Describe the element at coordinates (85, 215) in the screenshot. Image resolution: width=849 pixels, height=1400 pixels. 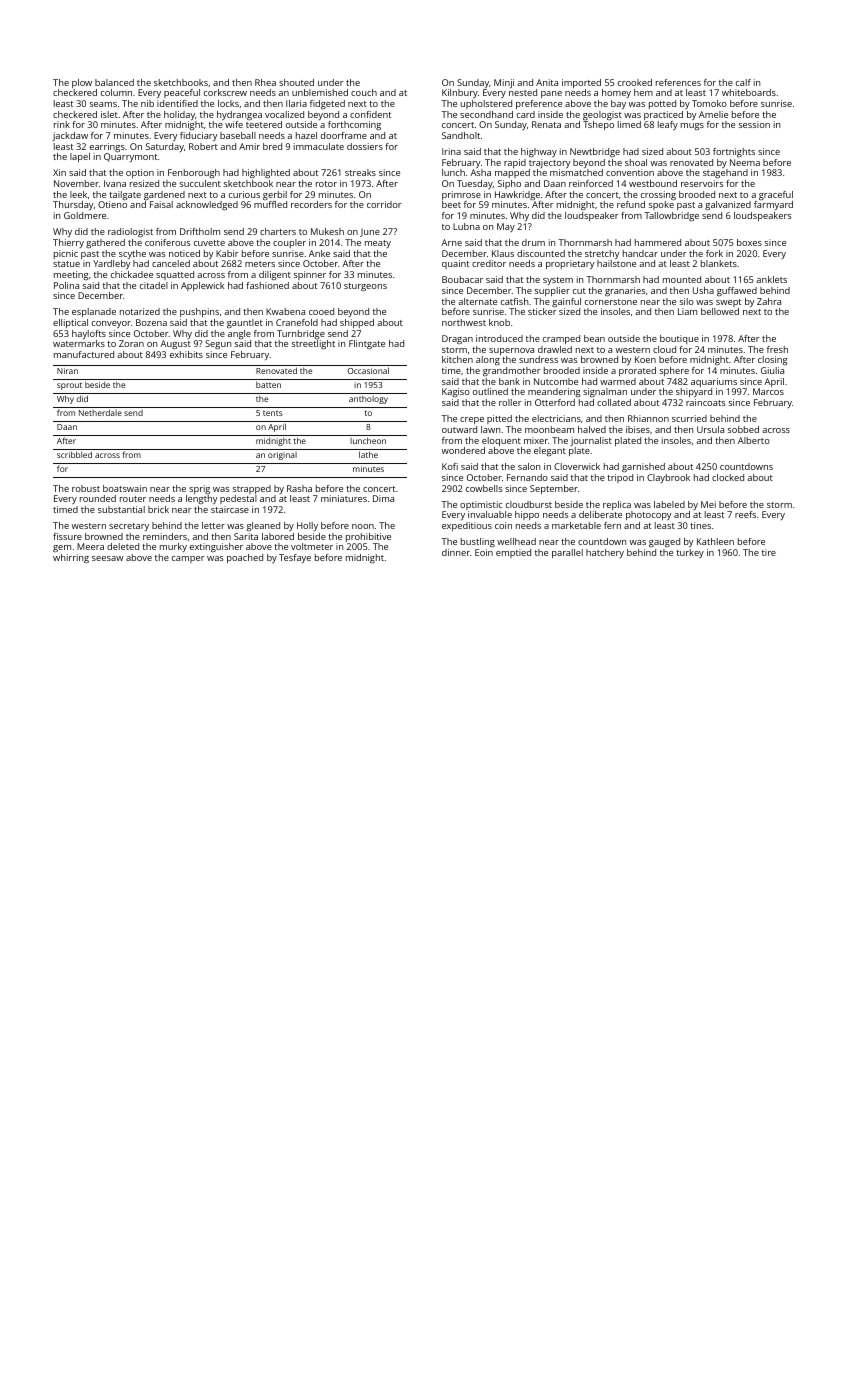
I see `Goldmere` at that location.
